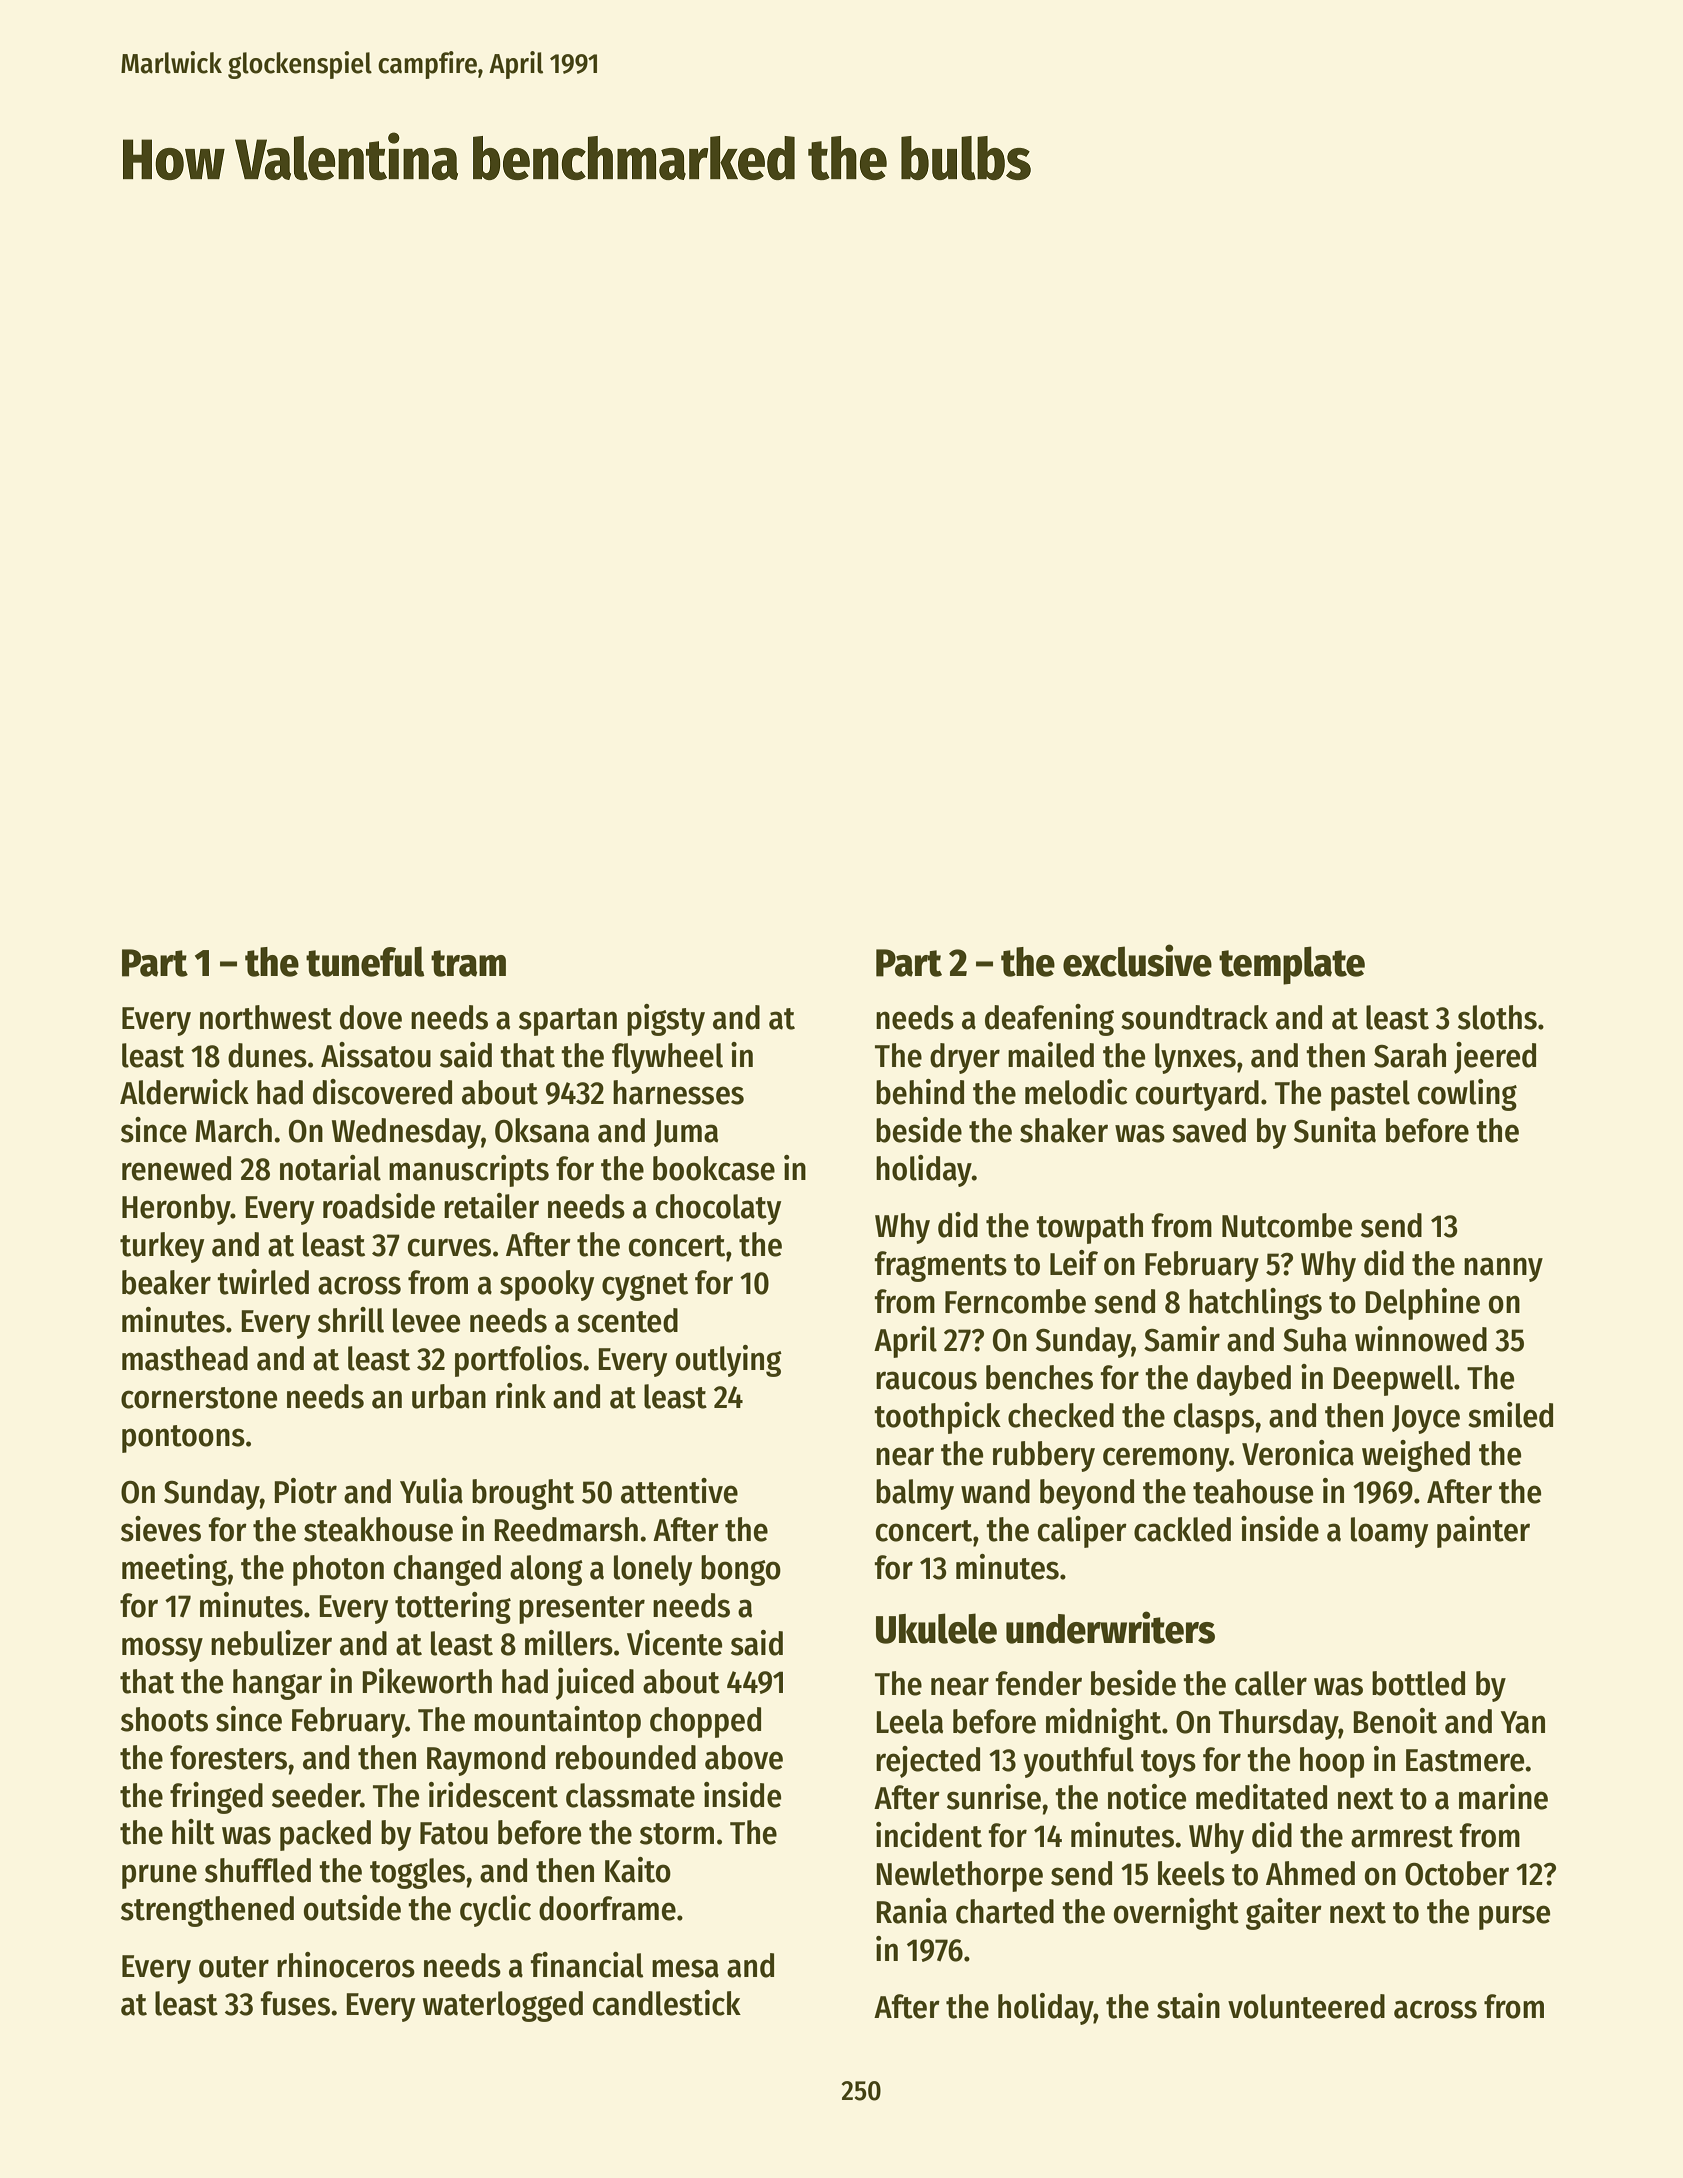 The width and height of the page is (1683, 2178). I want to click on caller, so click(1271, 1683).
